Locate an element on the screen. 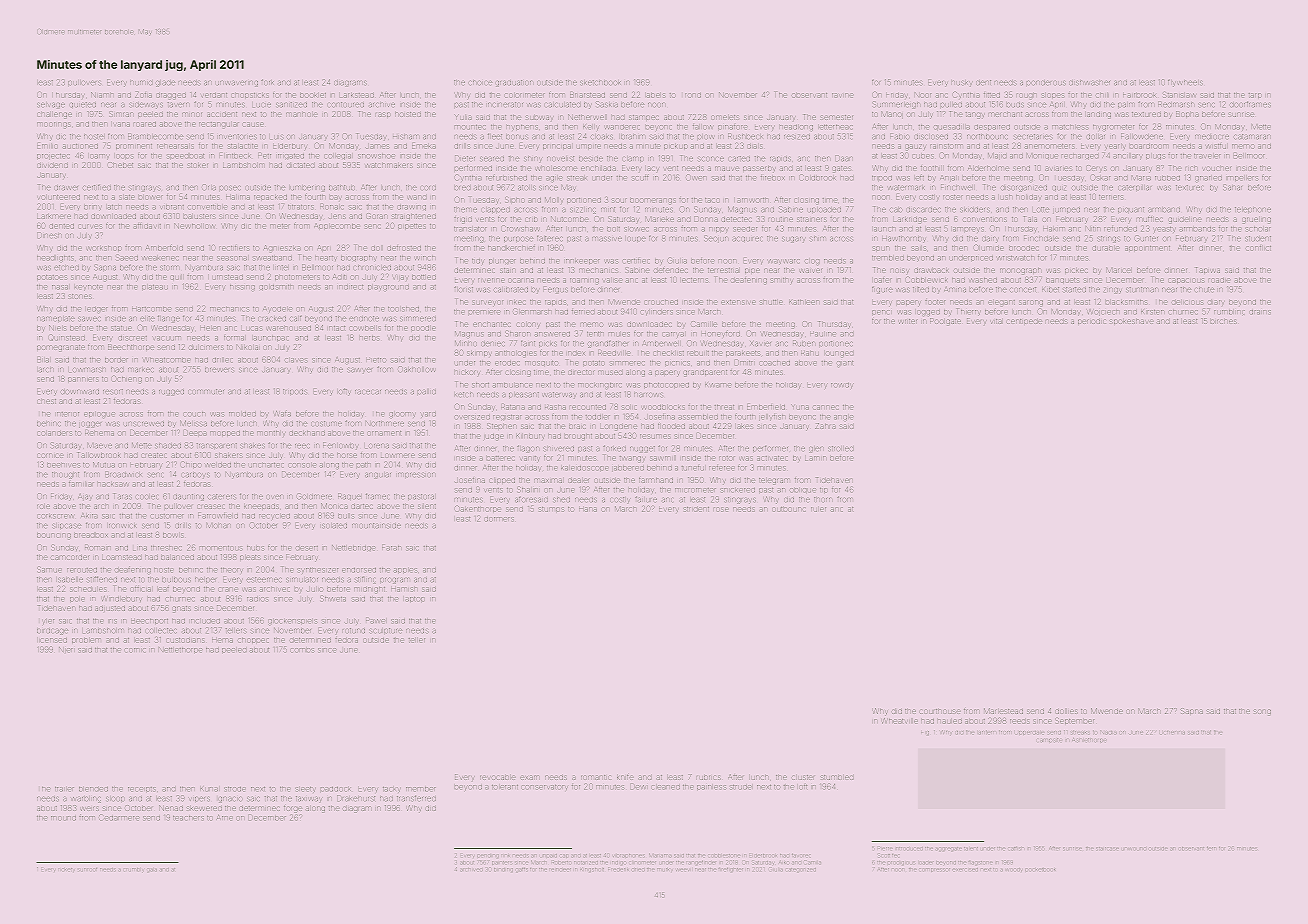  ruler is located at coordinates (818, 509).
